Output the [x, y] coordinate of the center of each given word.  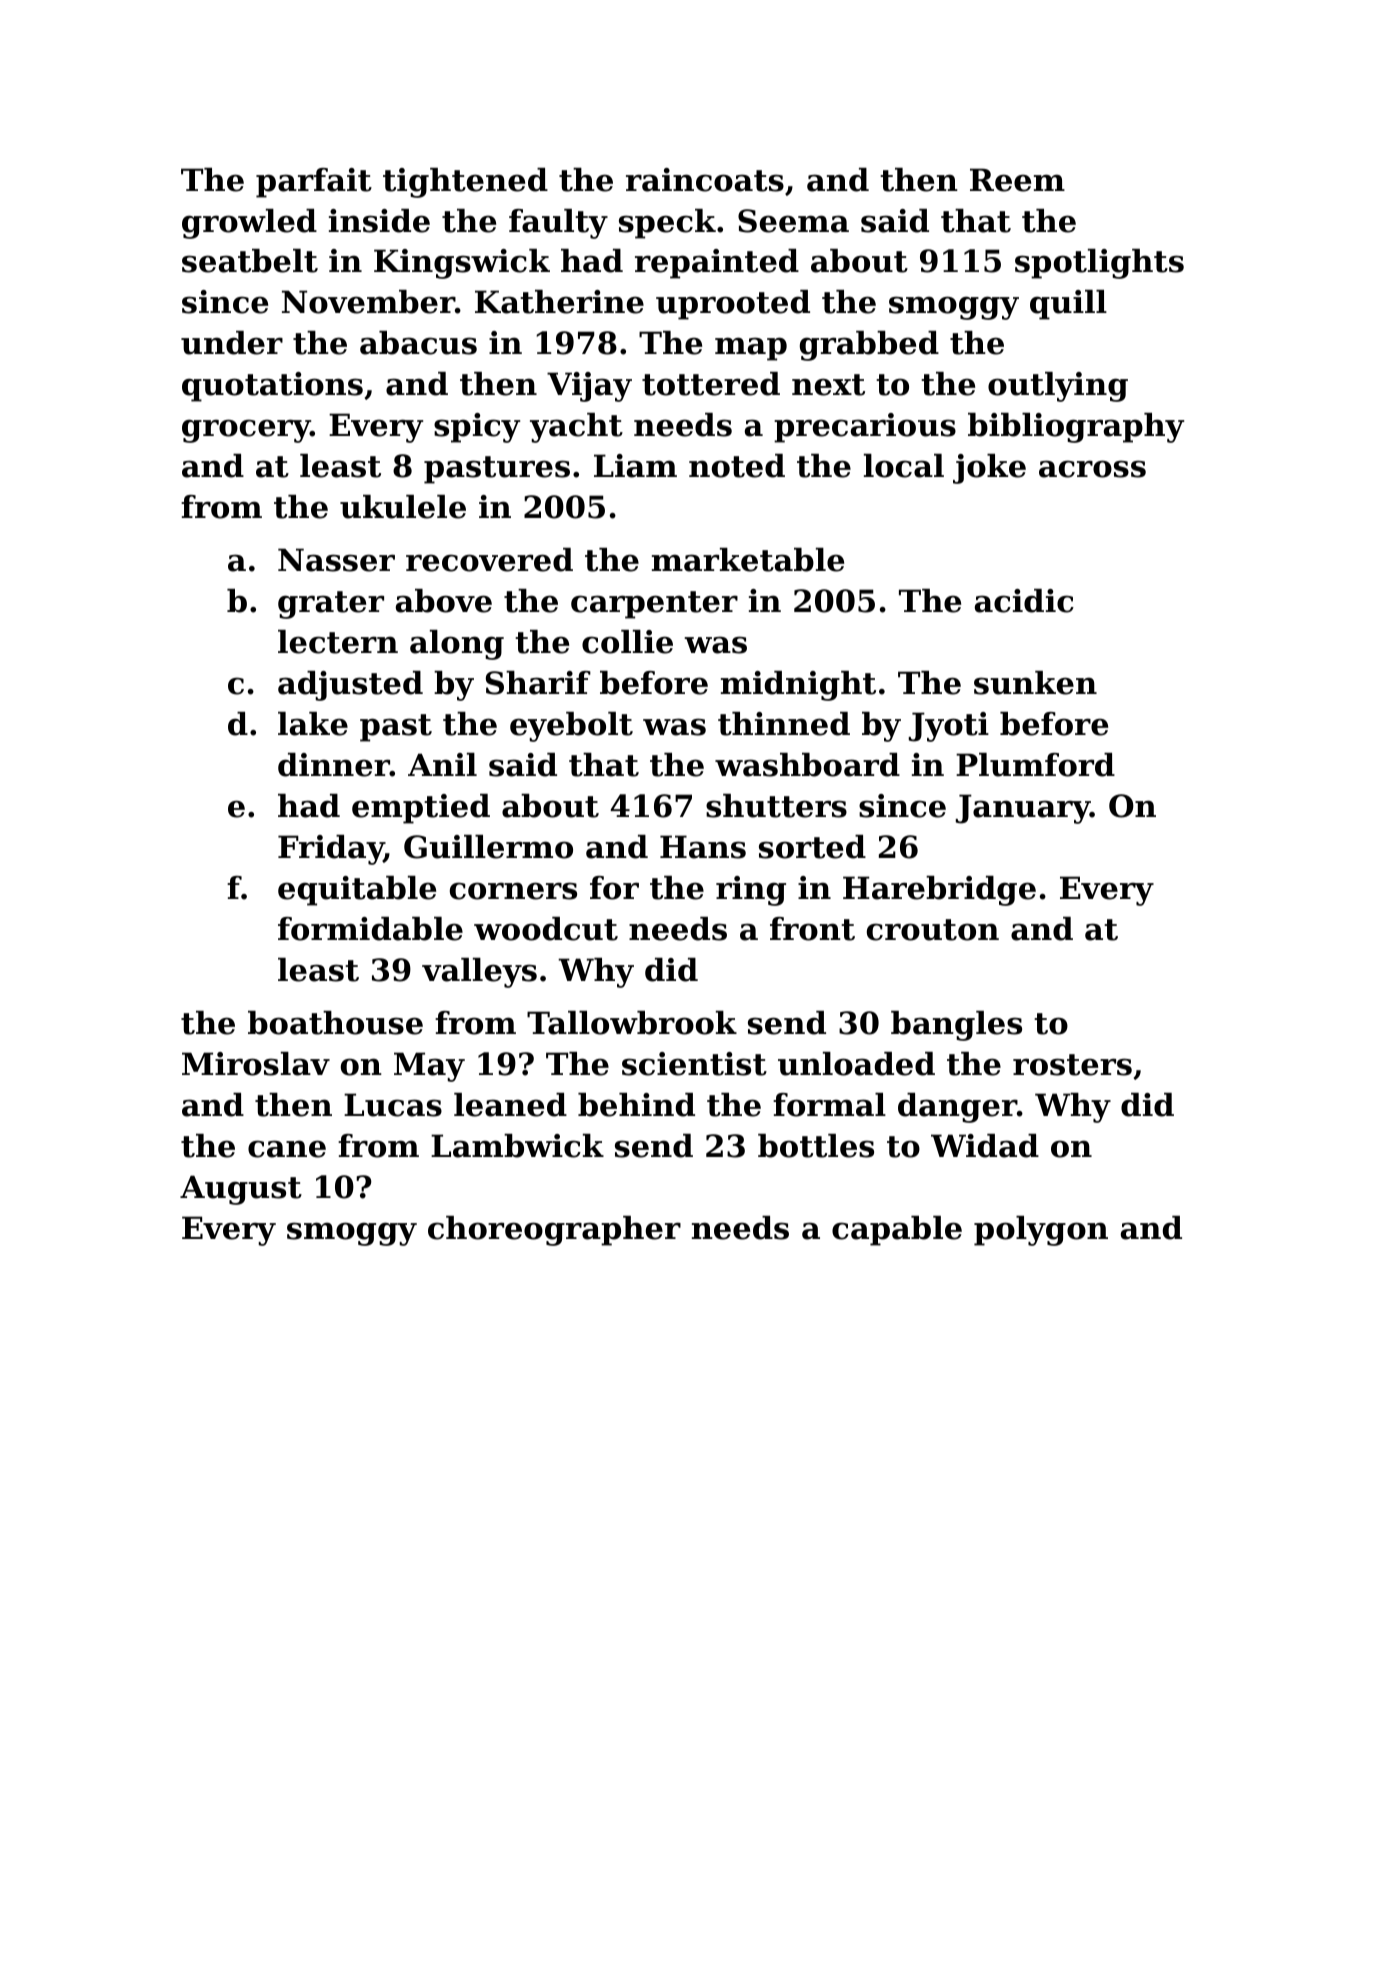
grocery [246, 431]
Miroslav [256, 1064]
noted [737, 466]
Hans [703, 847]
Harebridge [939, 891]
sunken [1035, 683]
